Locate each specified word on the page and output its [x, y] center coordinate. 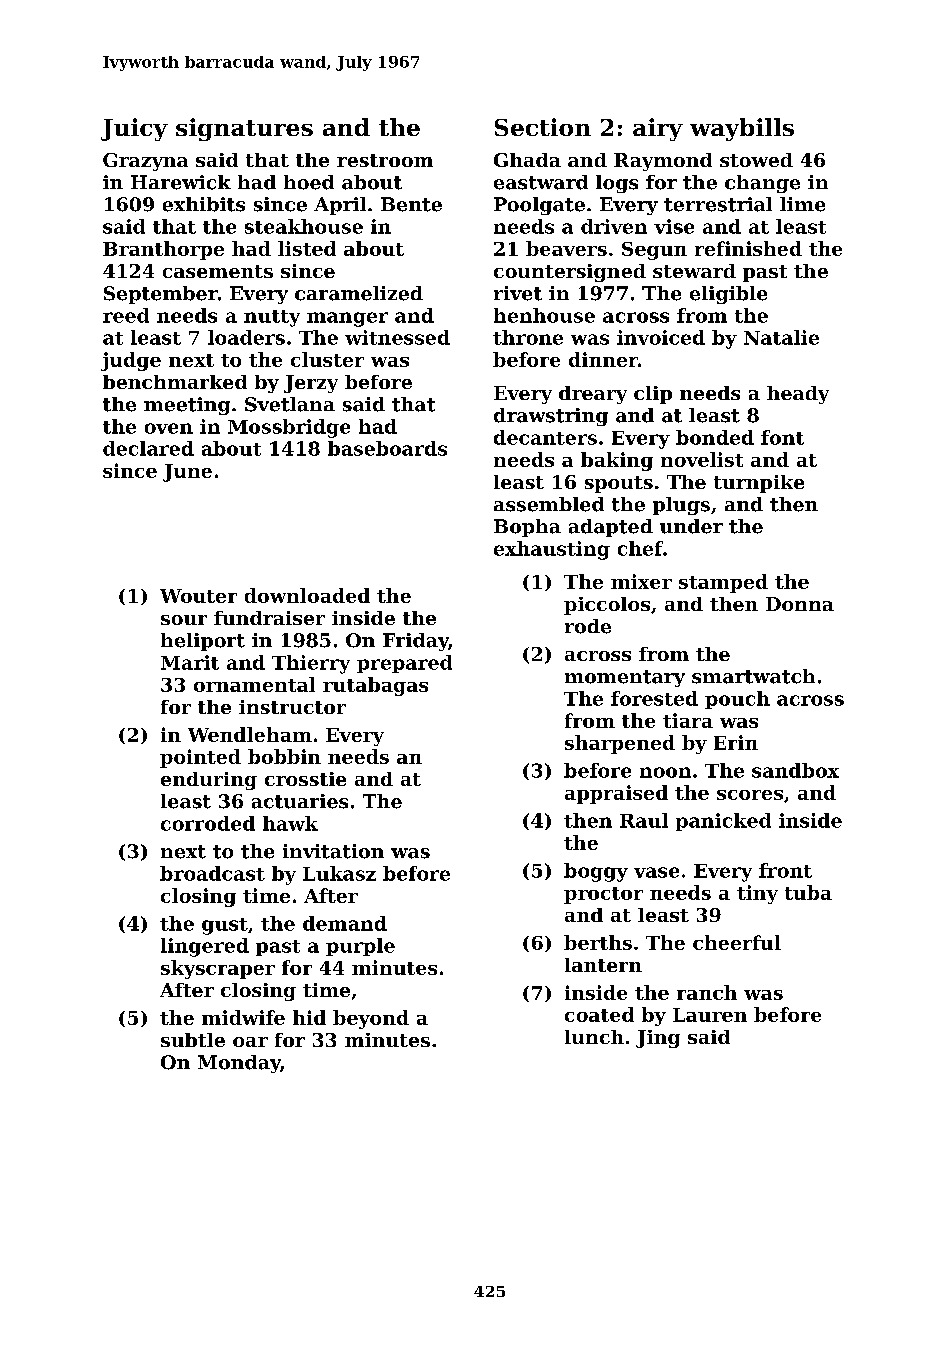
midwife [243, 1017]
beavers [566, 248]
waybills [742, 129]
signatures [244, 129]
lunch [594, 1037]
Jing [658, 1039]
